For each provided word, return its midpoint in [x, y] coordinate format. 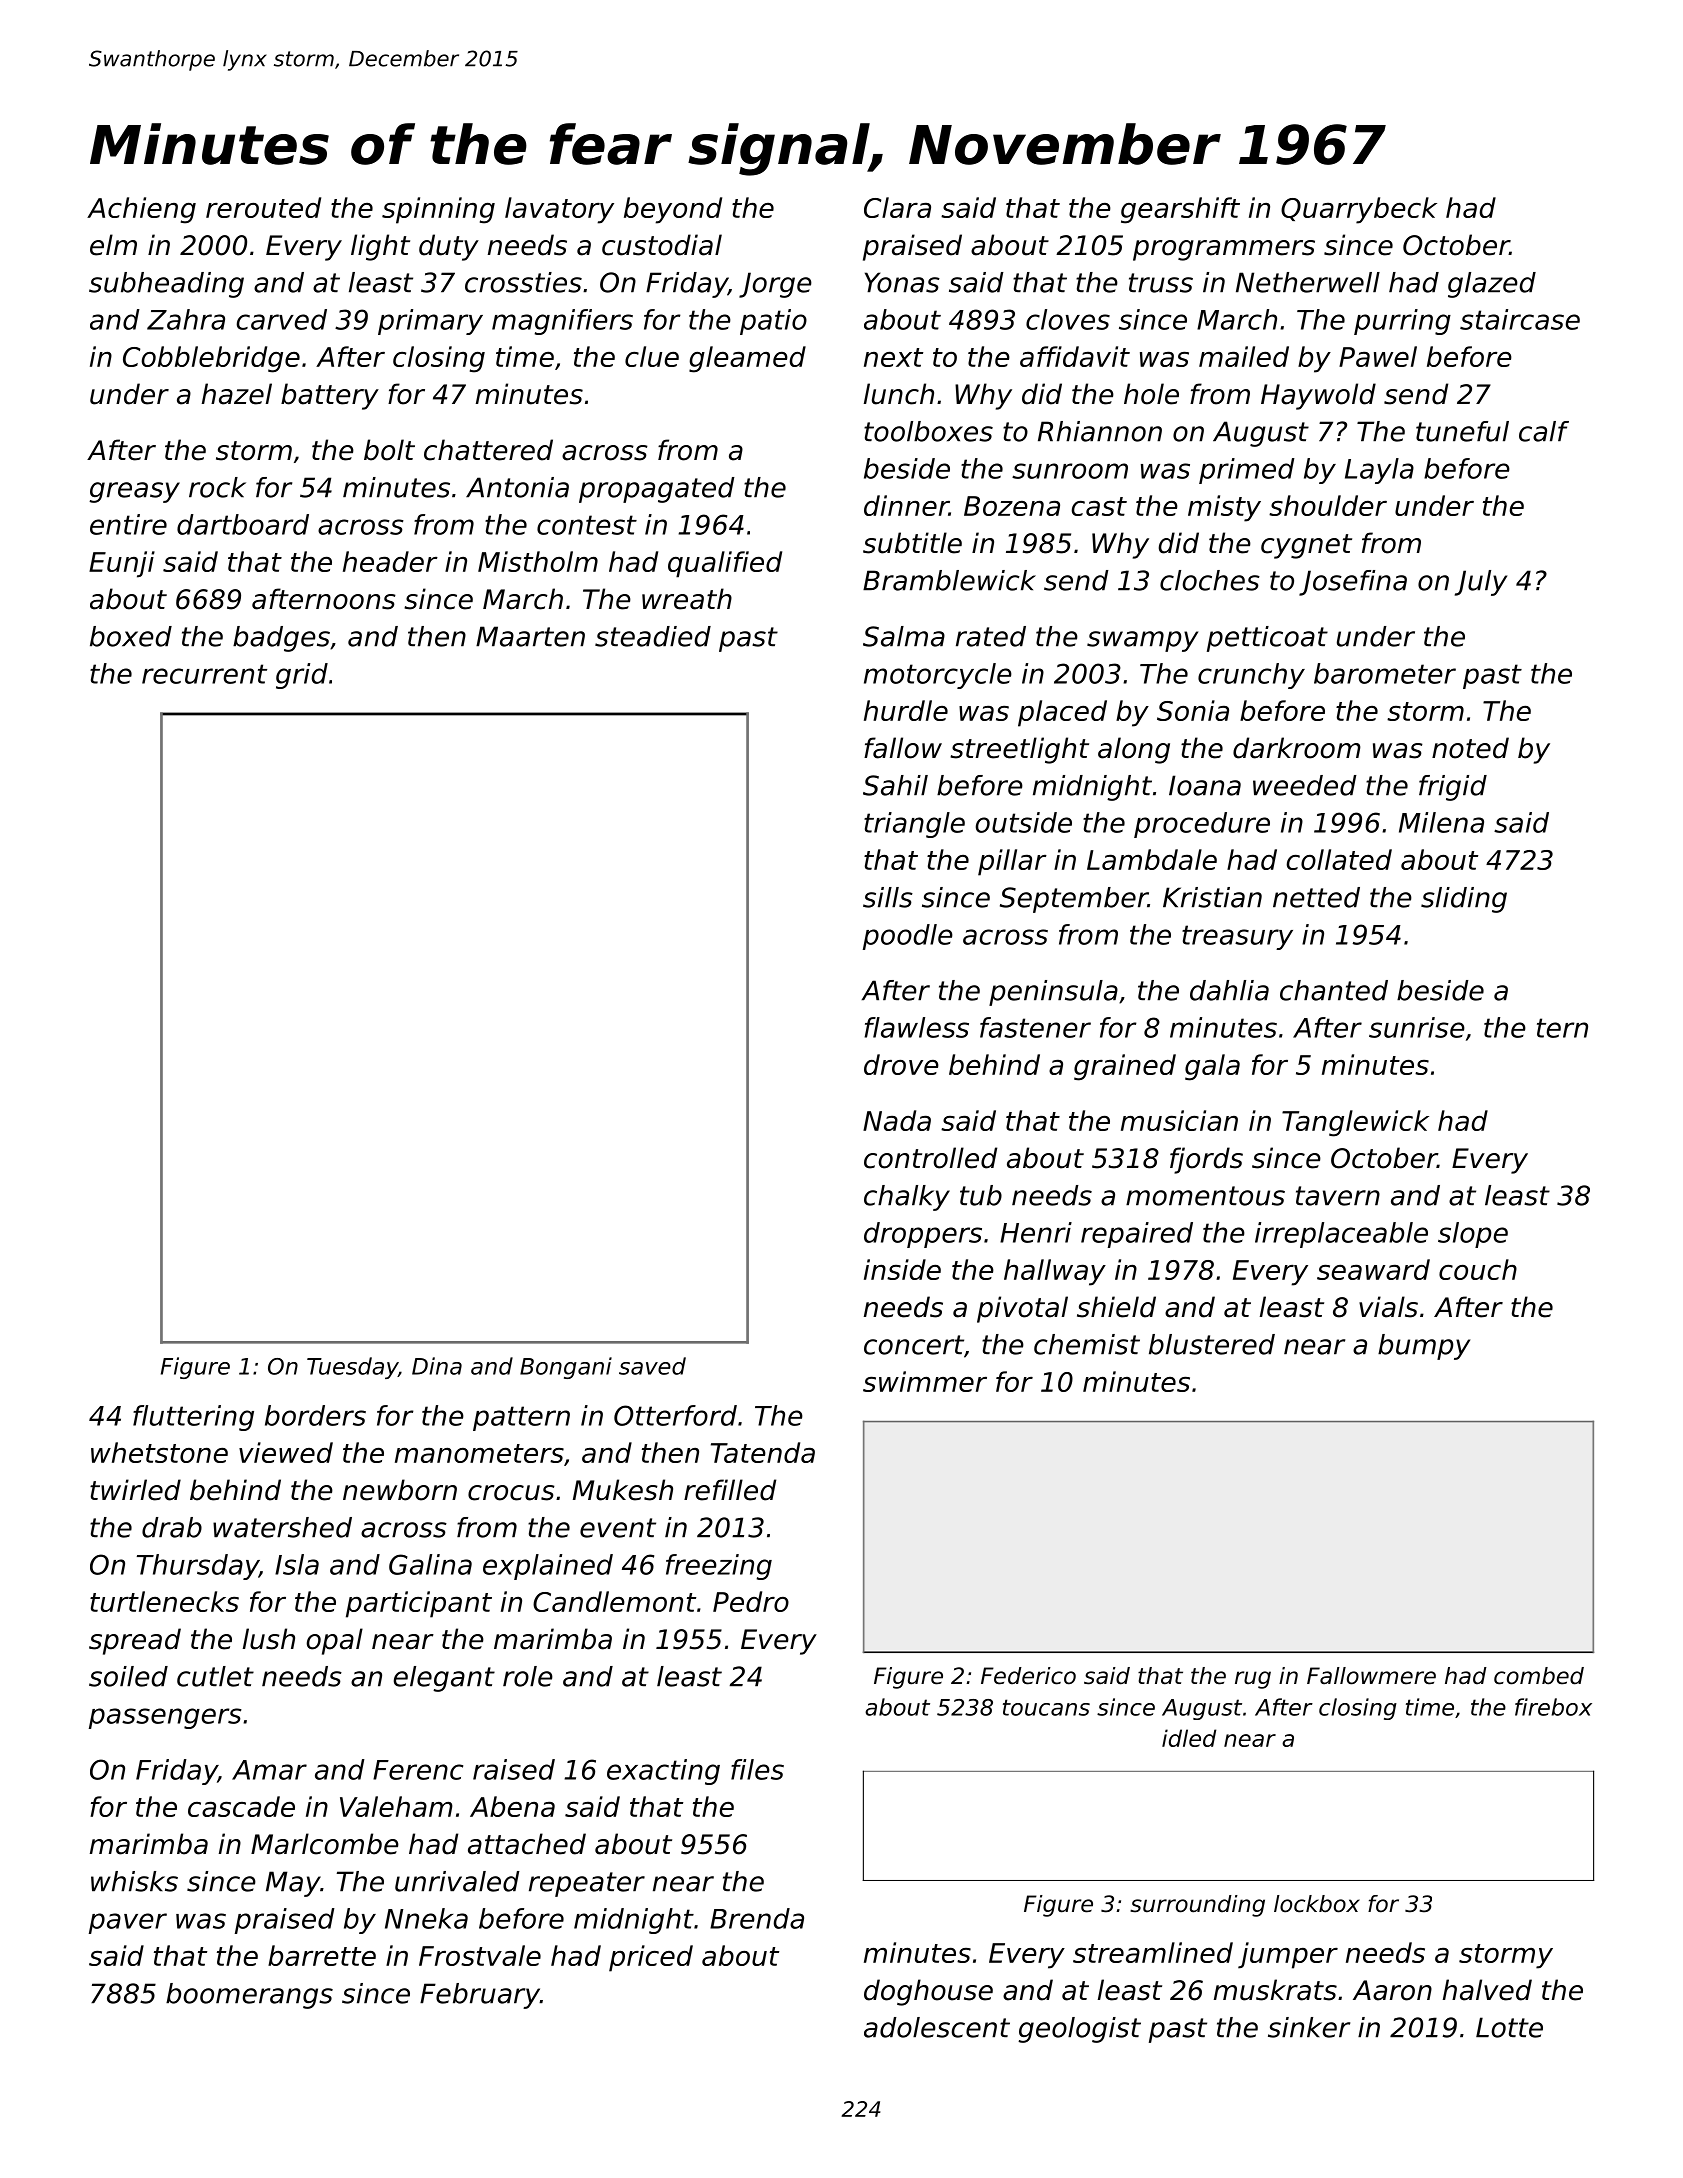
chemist [1087, 1344]
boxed [131, 636]
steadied [653, 636]
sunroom [1070, 471]
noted [1470, 748]
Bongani [566, 1368]
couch [1478, 1269]
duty [449, 247]
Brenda [757, 1918]
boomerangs [249, 1996]
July [1481, 583]
